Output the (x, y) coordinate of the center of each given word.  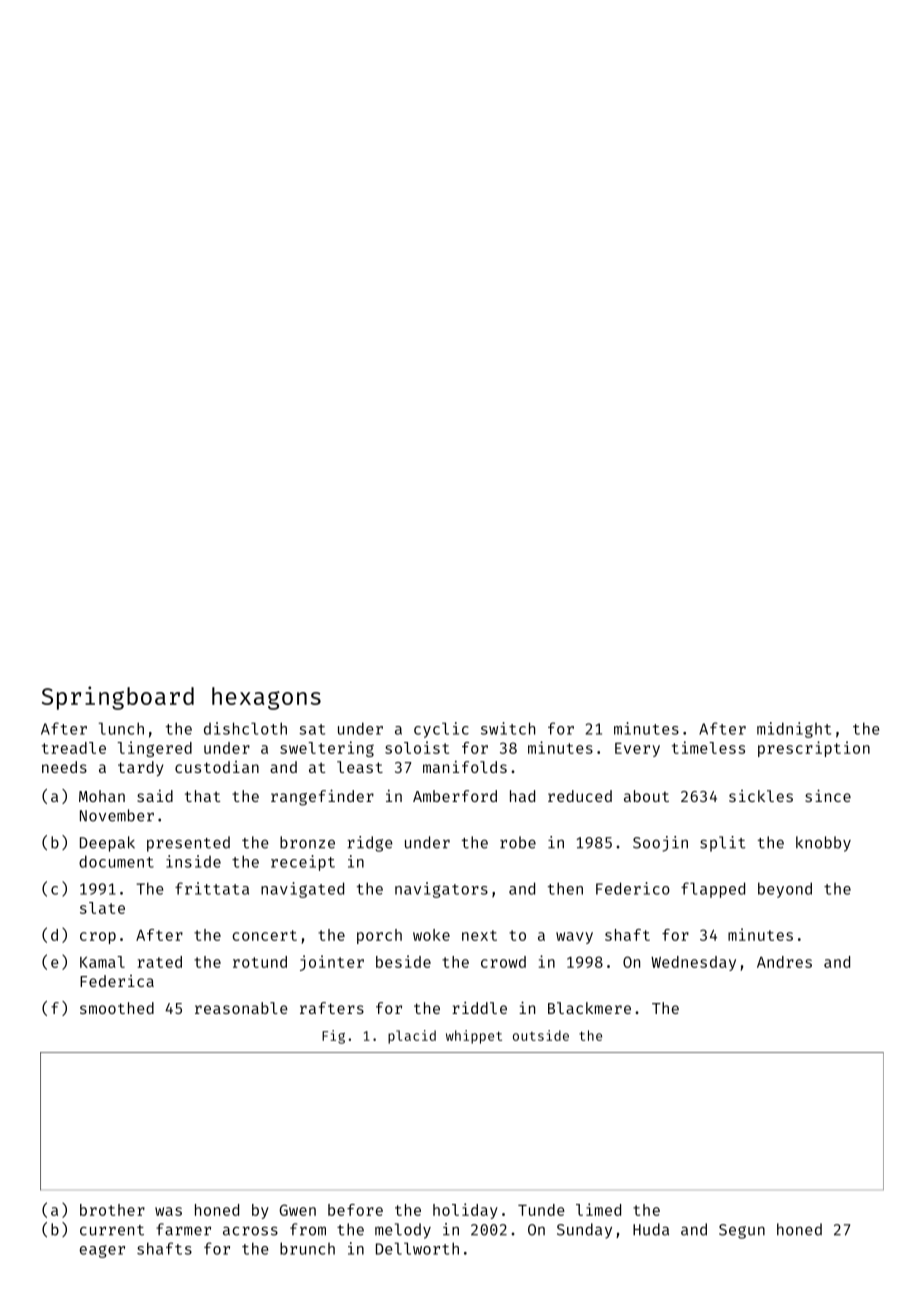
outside (541, 1035)
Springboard (118, 698)
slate (102, 908)
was (168, 1211)
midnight (794, 730)
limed (598, 1209)
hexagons (266, 698)
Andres (784, 962)
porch (379, 936)
